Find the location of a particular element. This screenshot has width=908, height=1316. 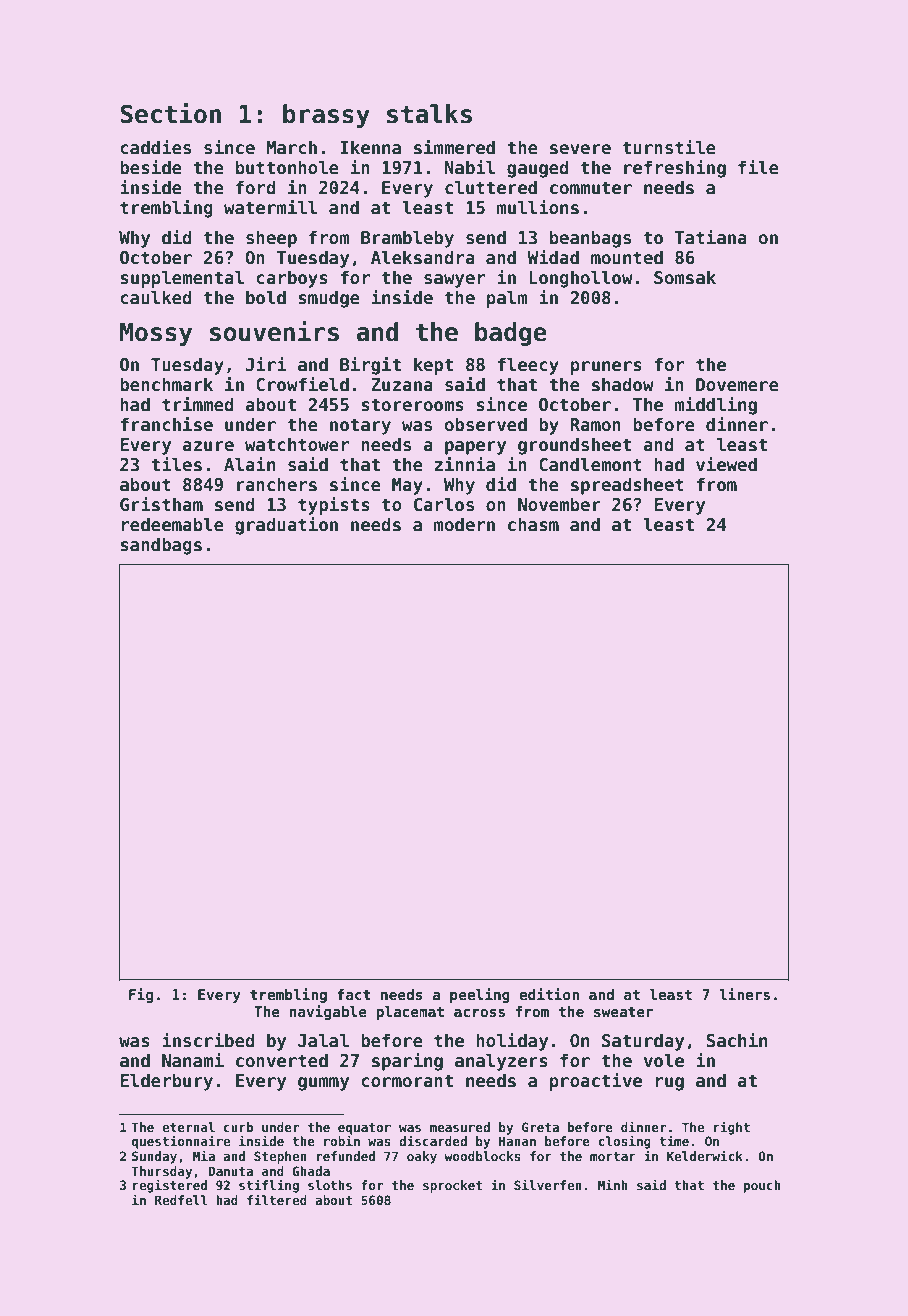

sparing is located at coordinates (407, 1062).
